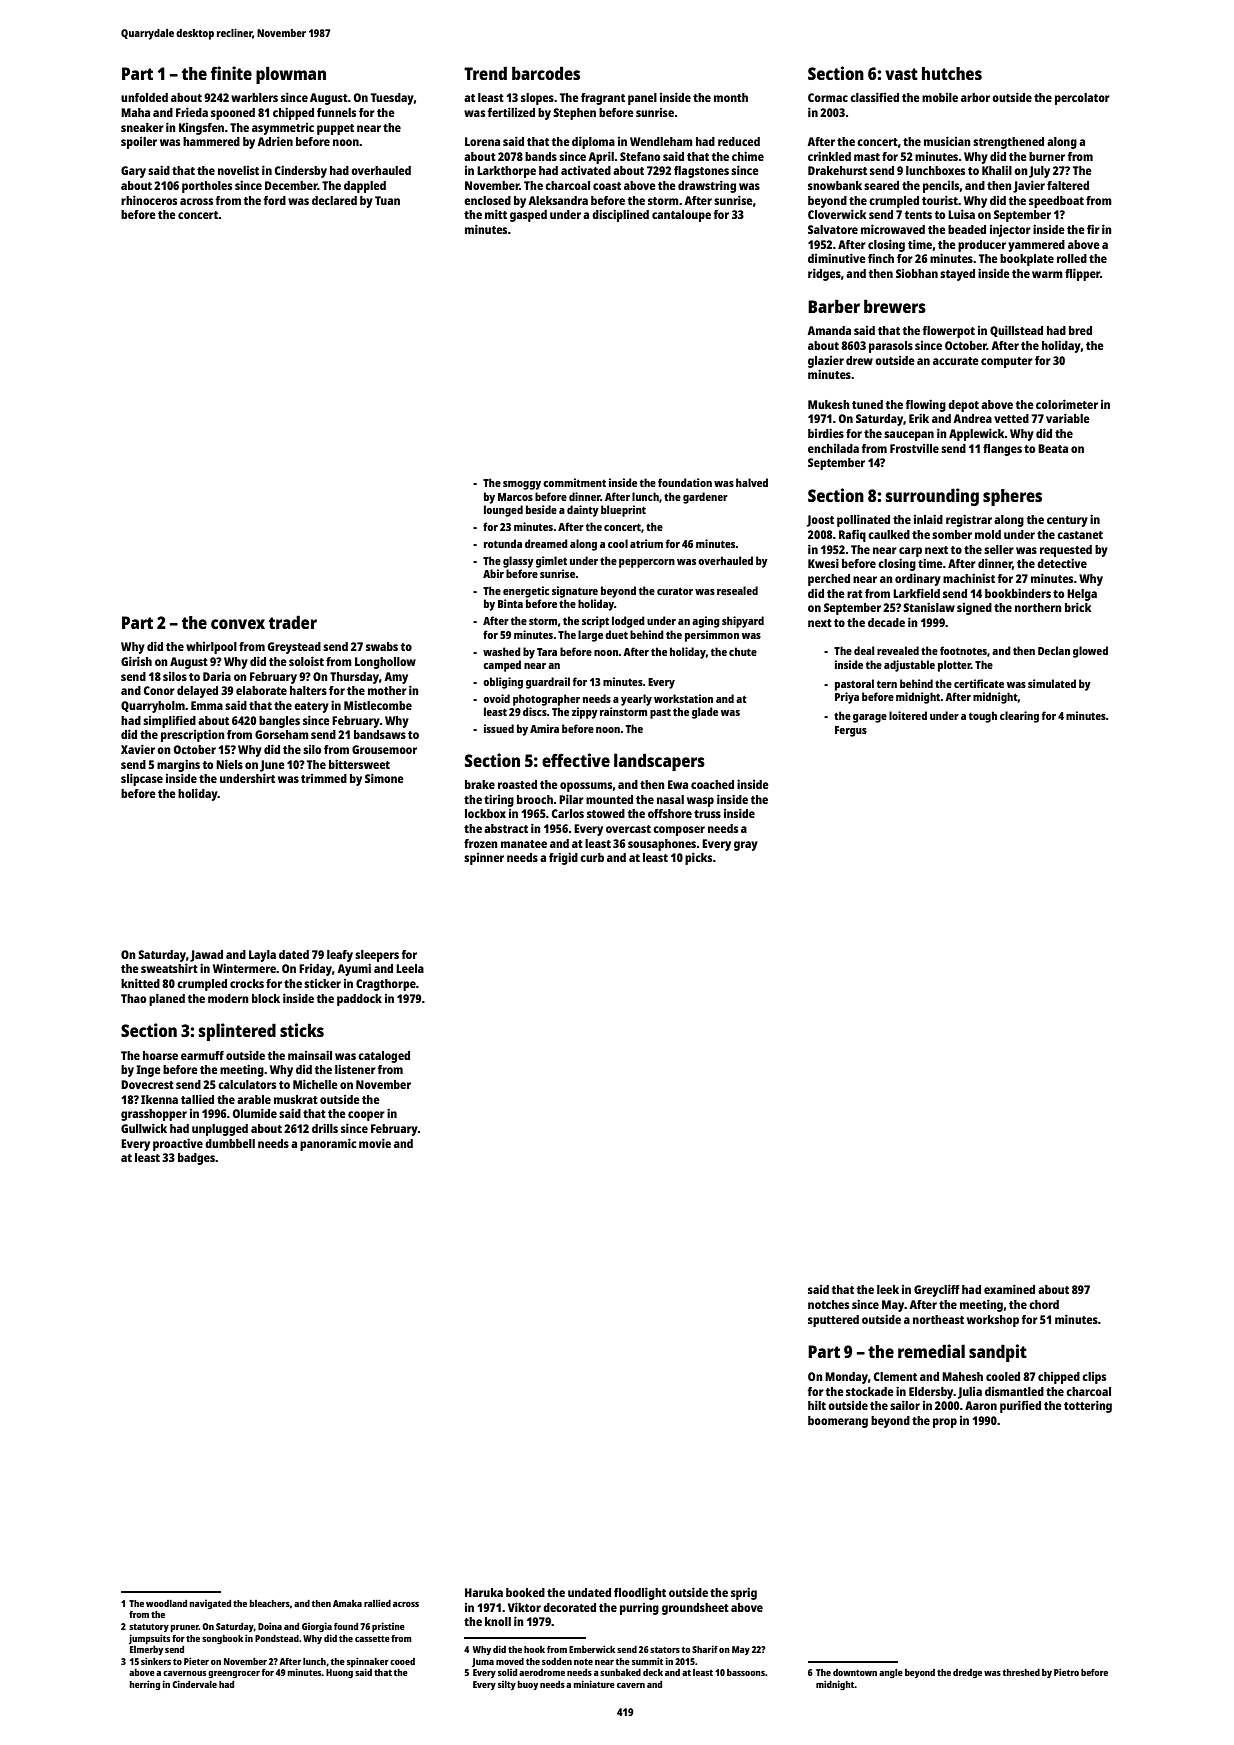 The image size is (1234, 1745). Describe the element at coordinates (210, 1604) in the image. I see `navigated` at that location.
